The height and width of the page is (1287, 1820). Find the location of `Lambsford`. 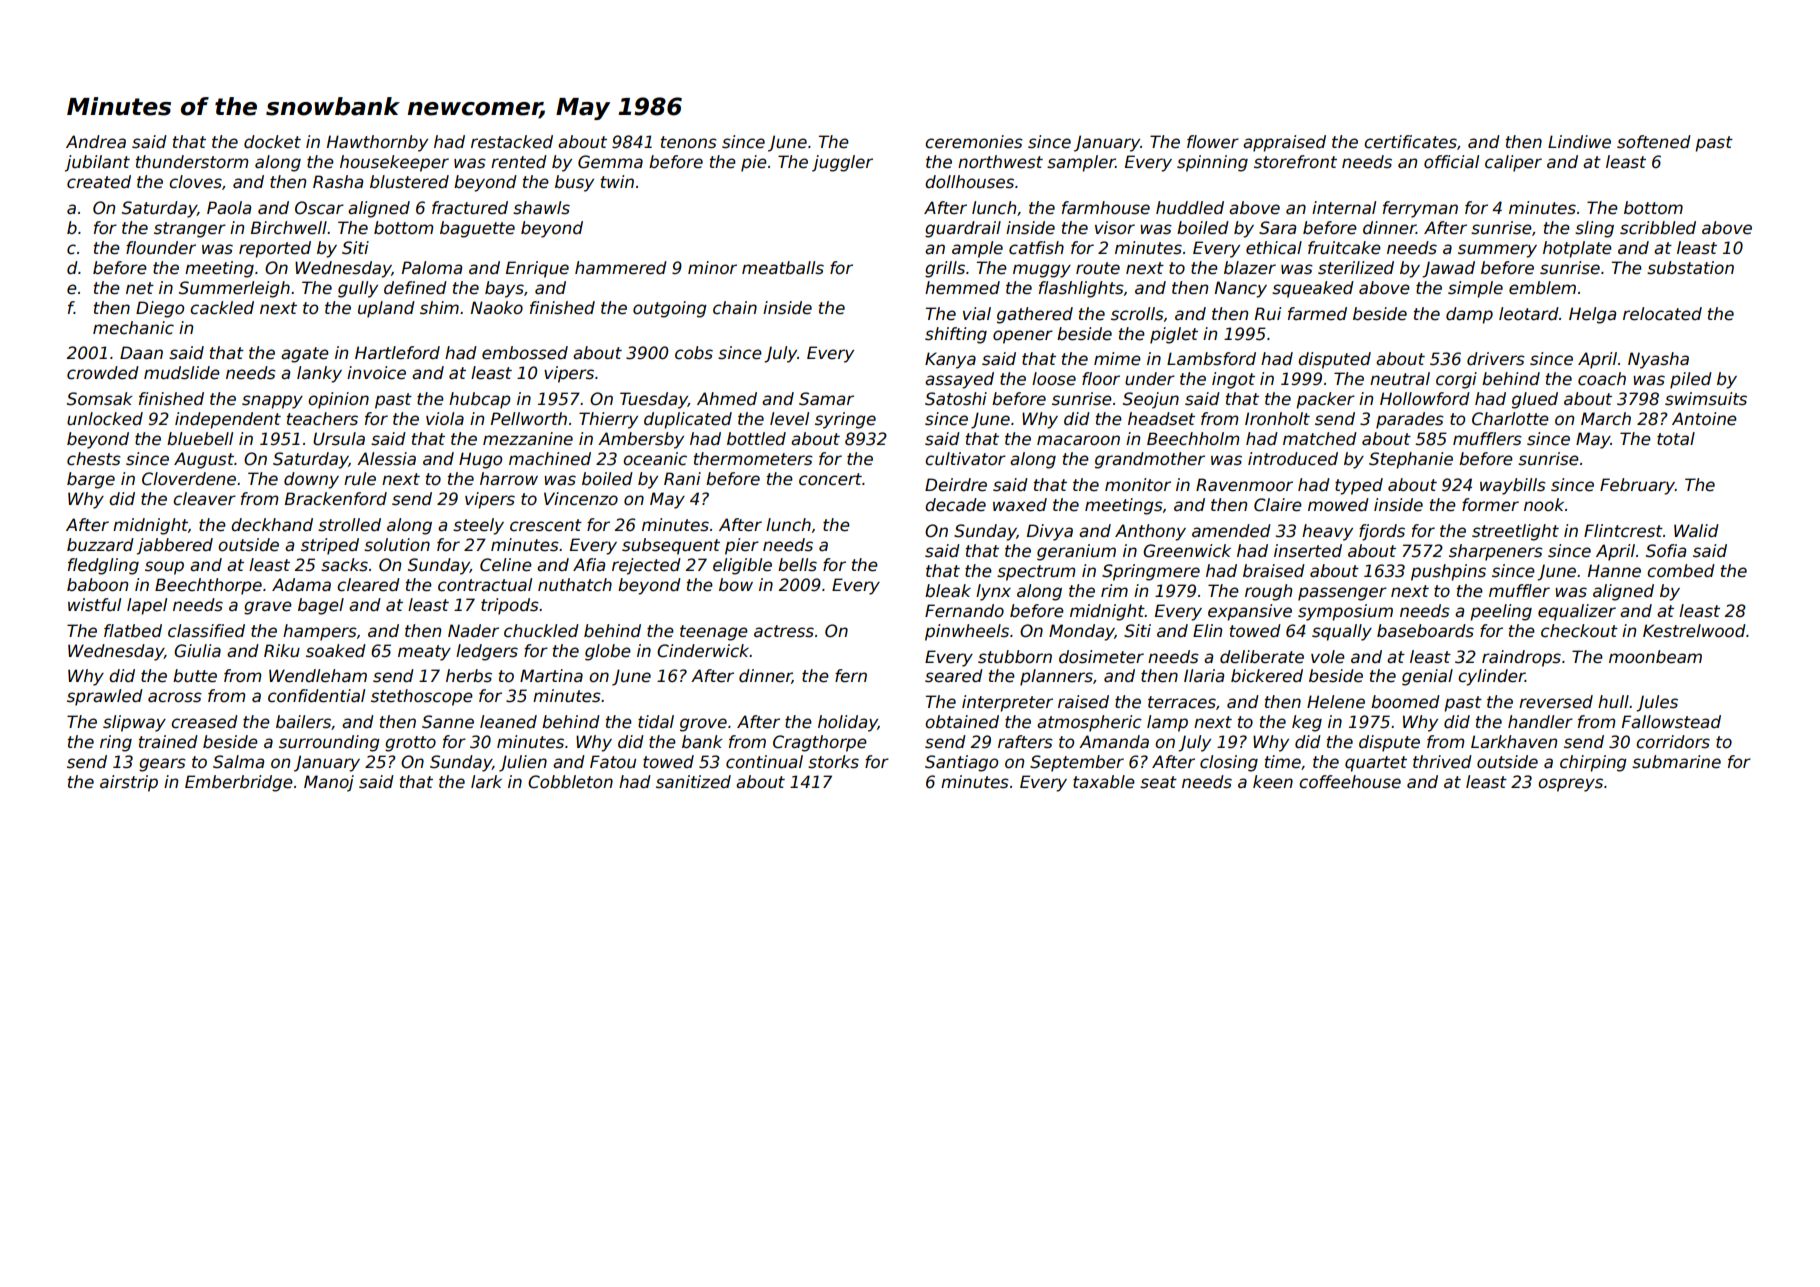

Lambsford is located at coordinates (1211, 359).
